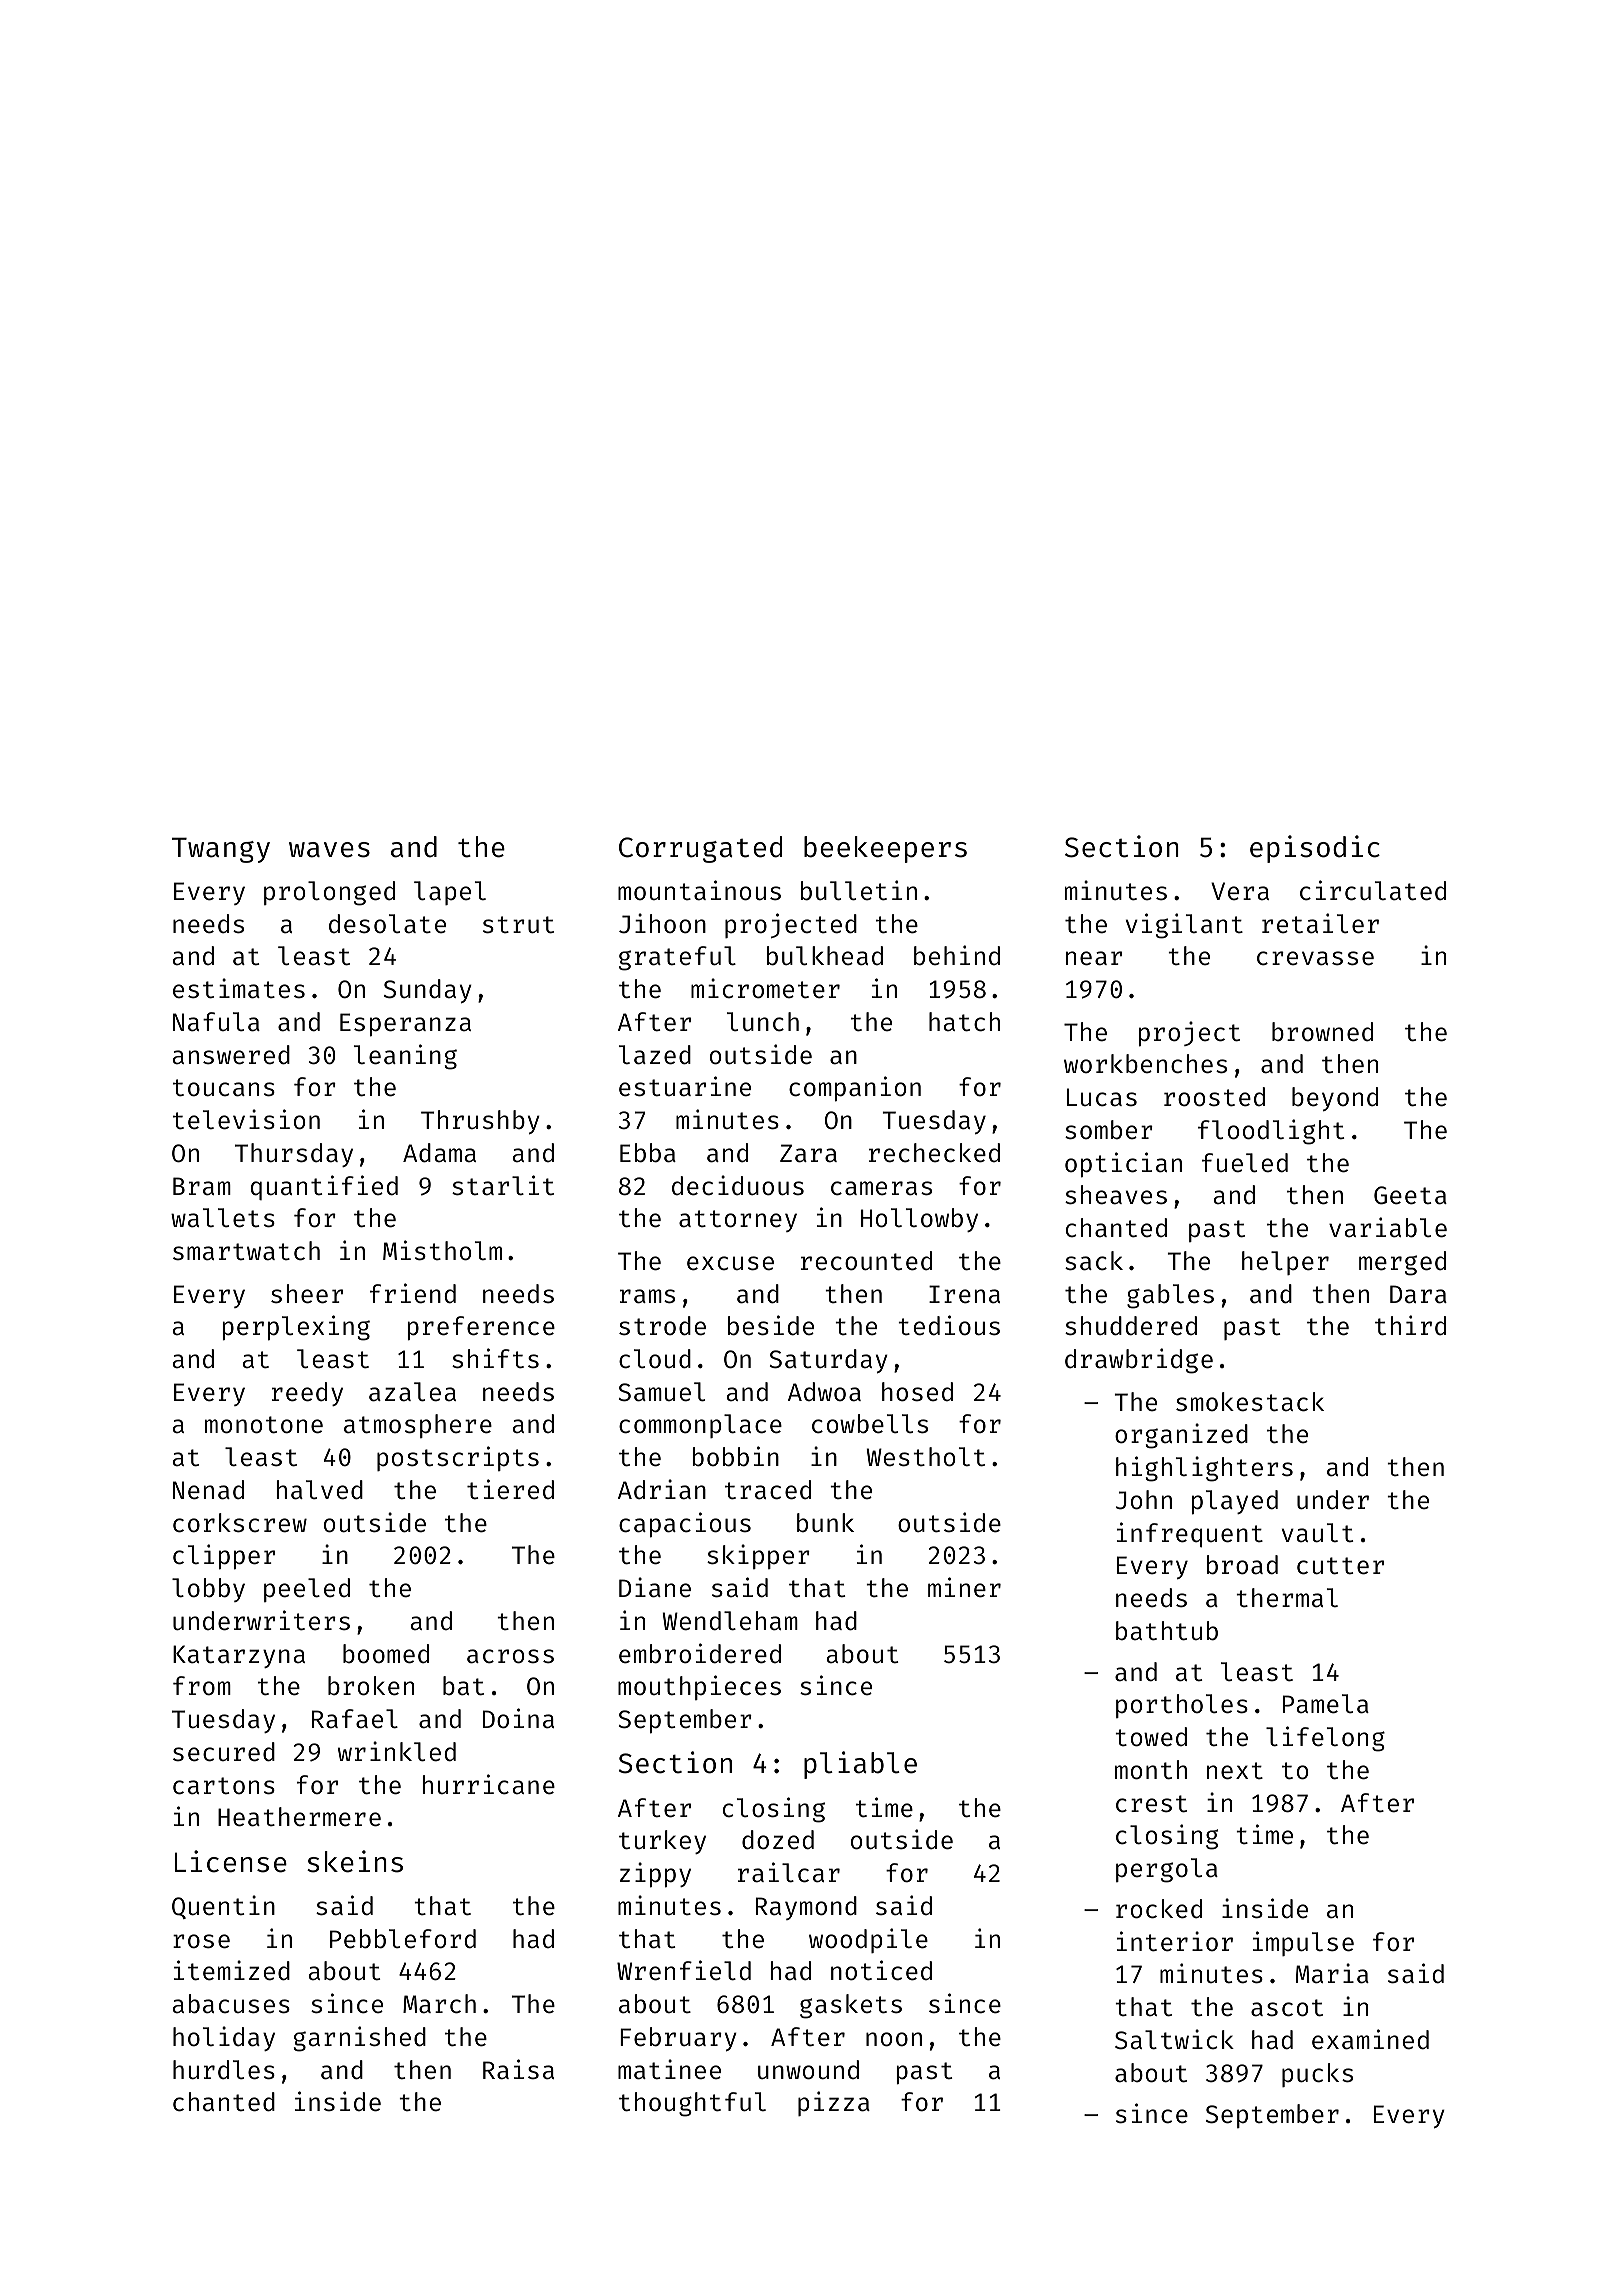 This page has height=2292, width=1620. What do you see at coordinates (1315, 958) in the page?
I see `crevasse` at bounding box center [1315, 958].
